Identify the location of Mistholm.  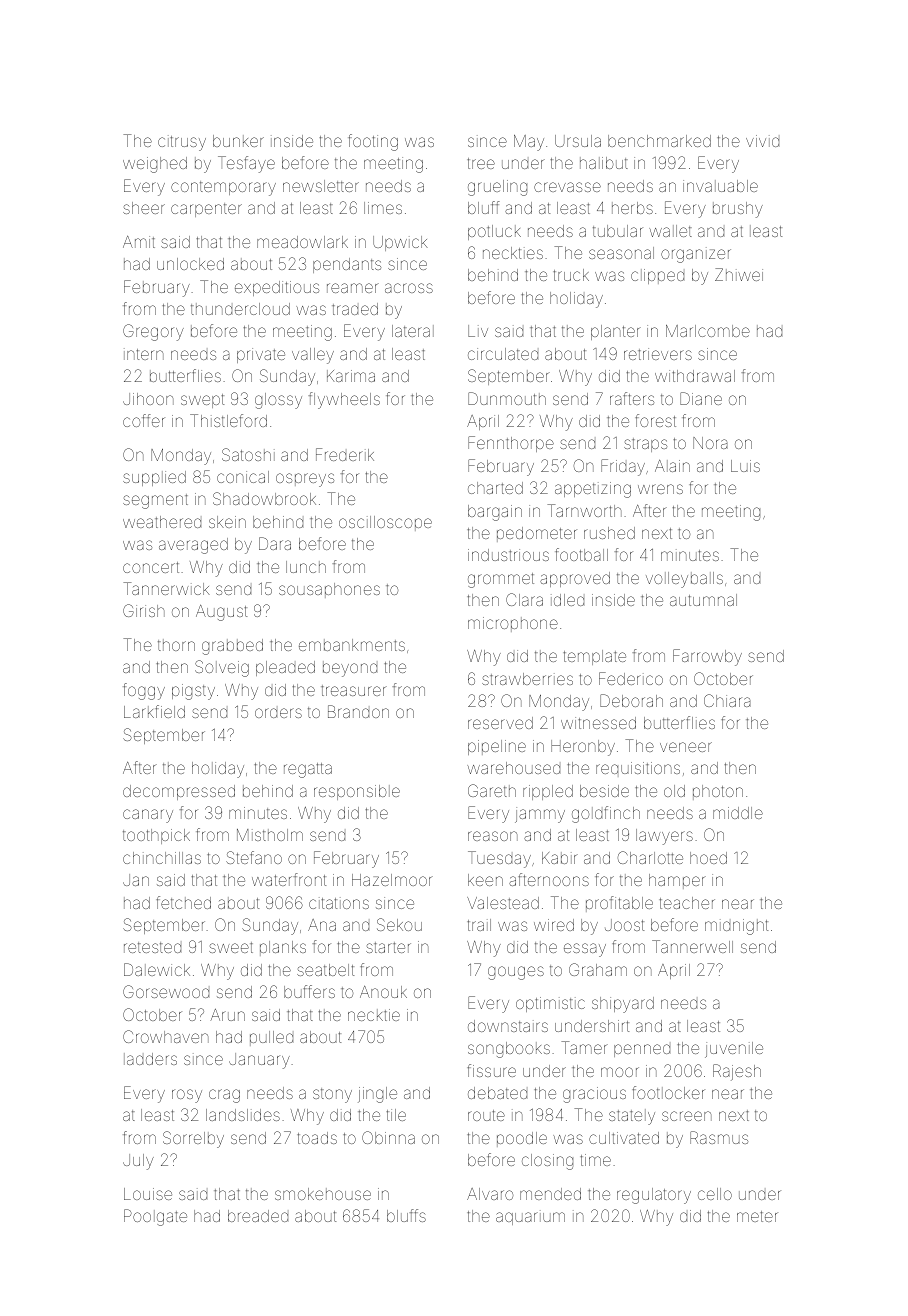
(270, 835).
